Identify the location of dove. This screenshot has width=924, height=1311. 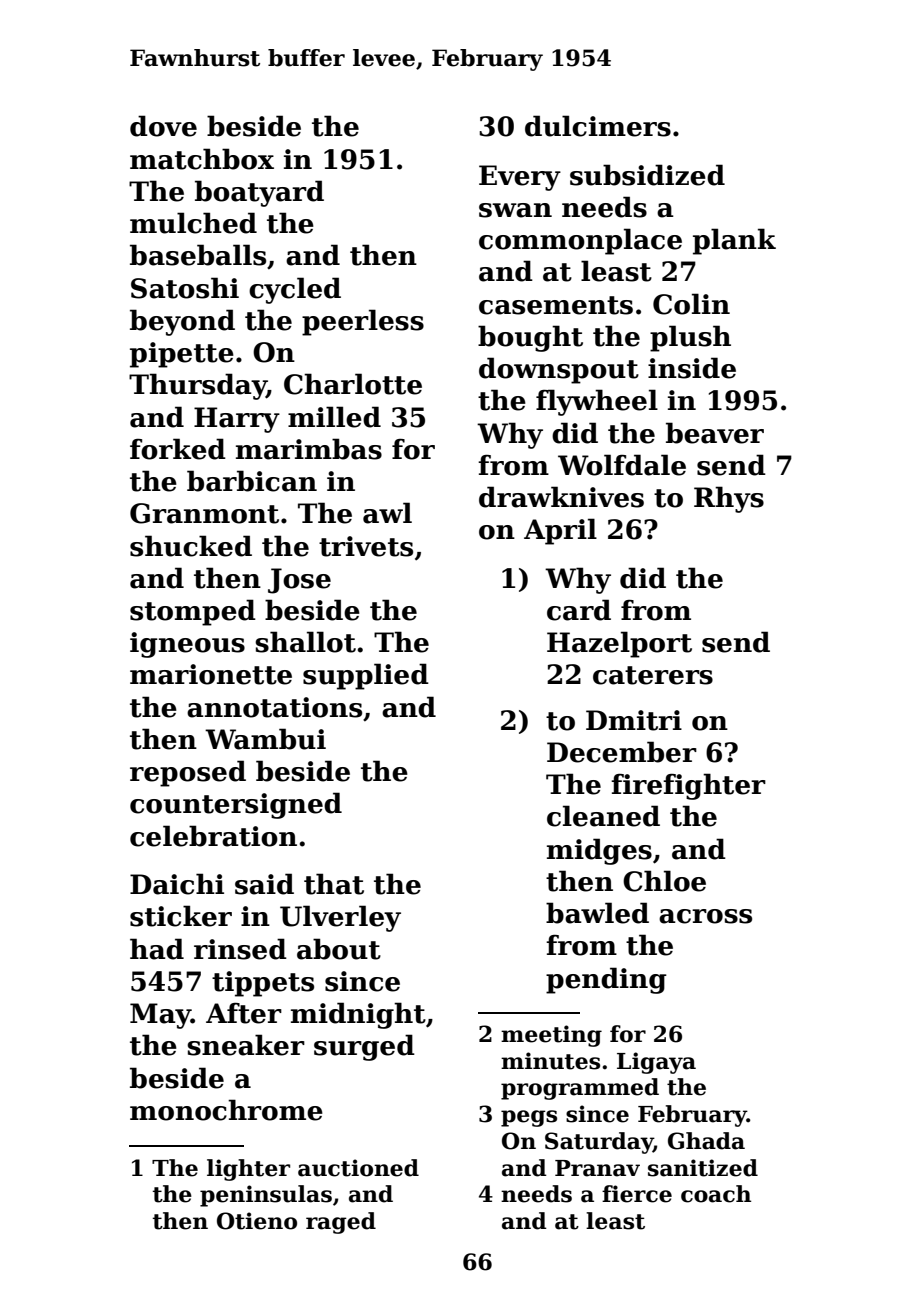
(163, 126).
